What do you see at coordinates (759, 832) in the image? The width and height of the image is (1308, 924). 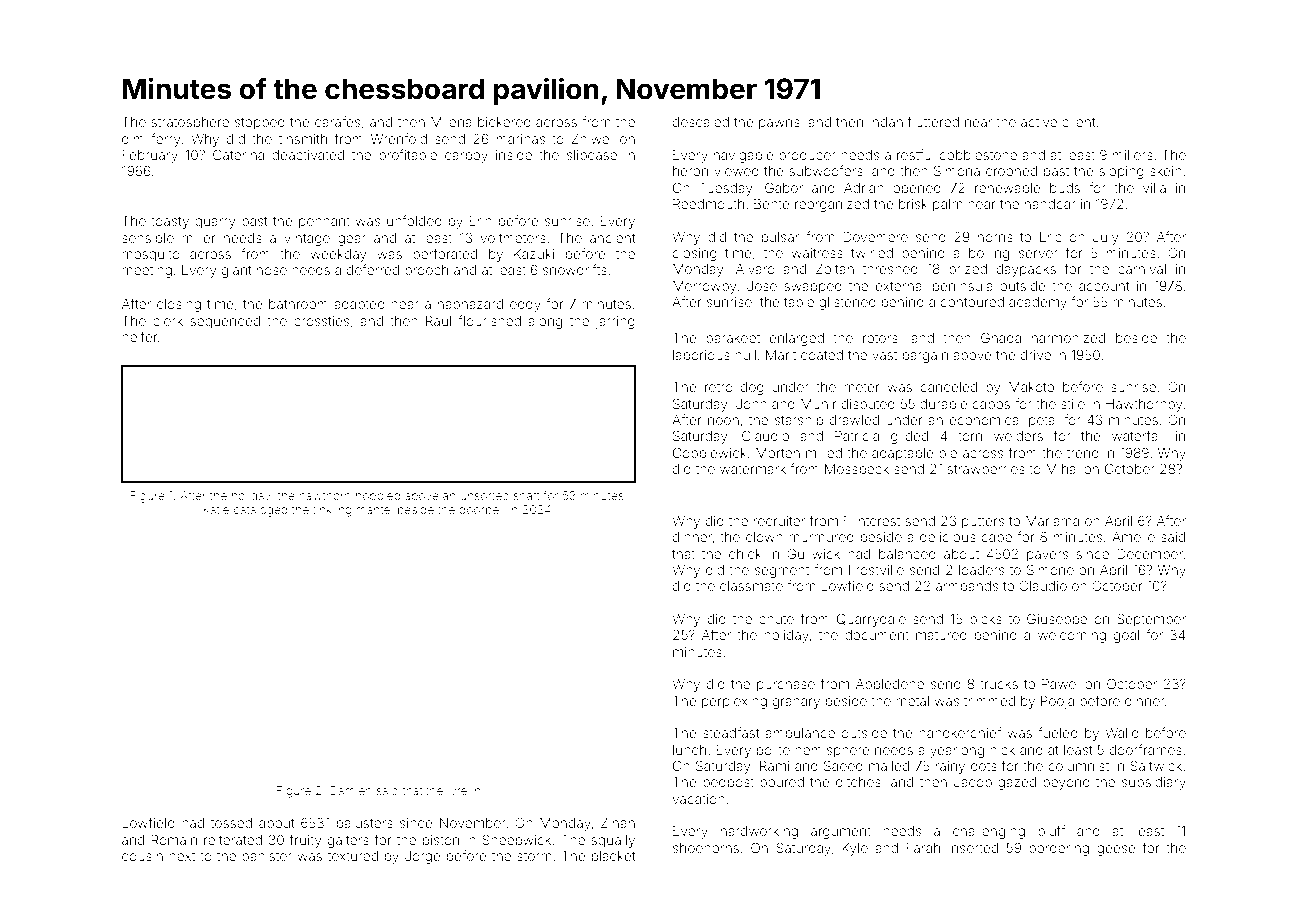 I see `hardworking` at bounding box center [759, 832].
